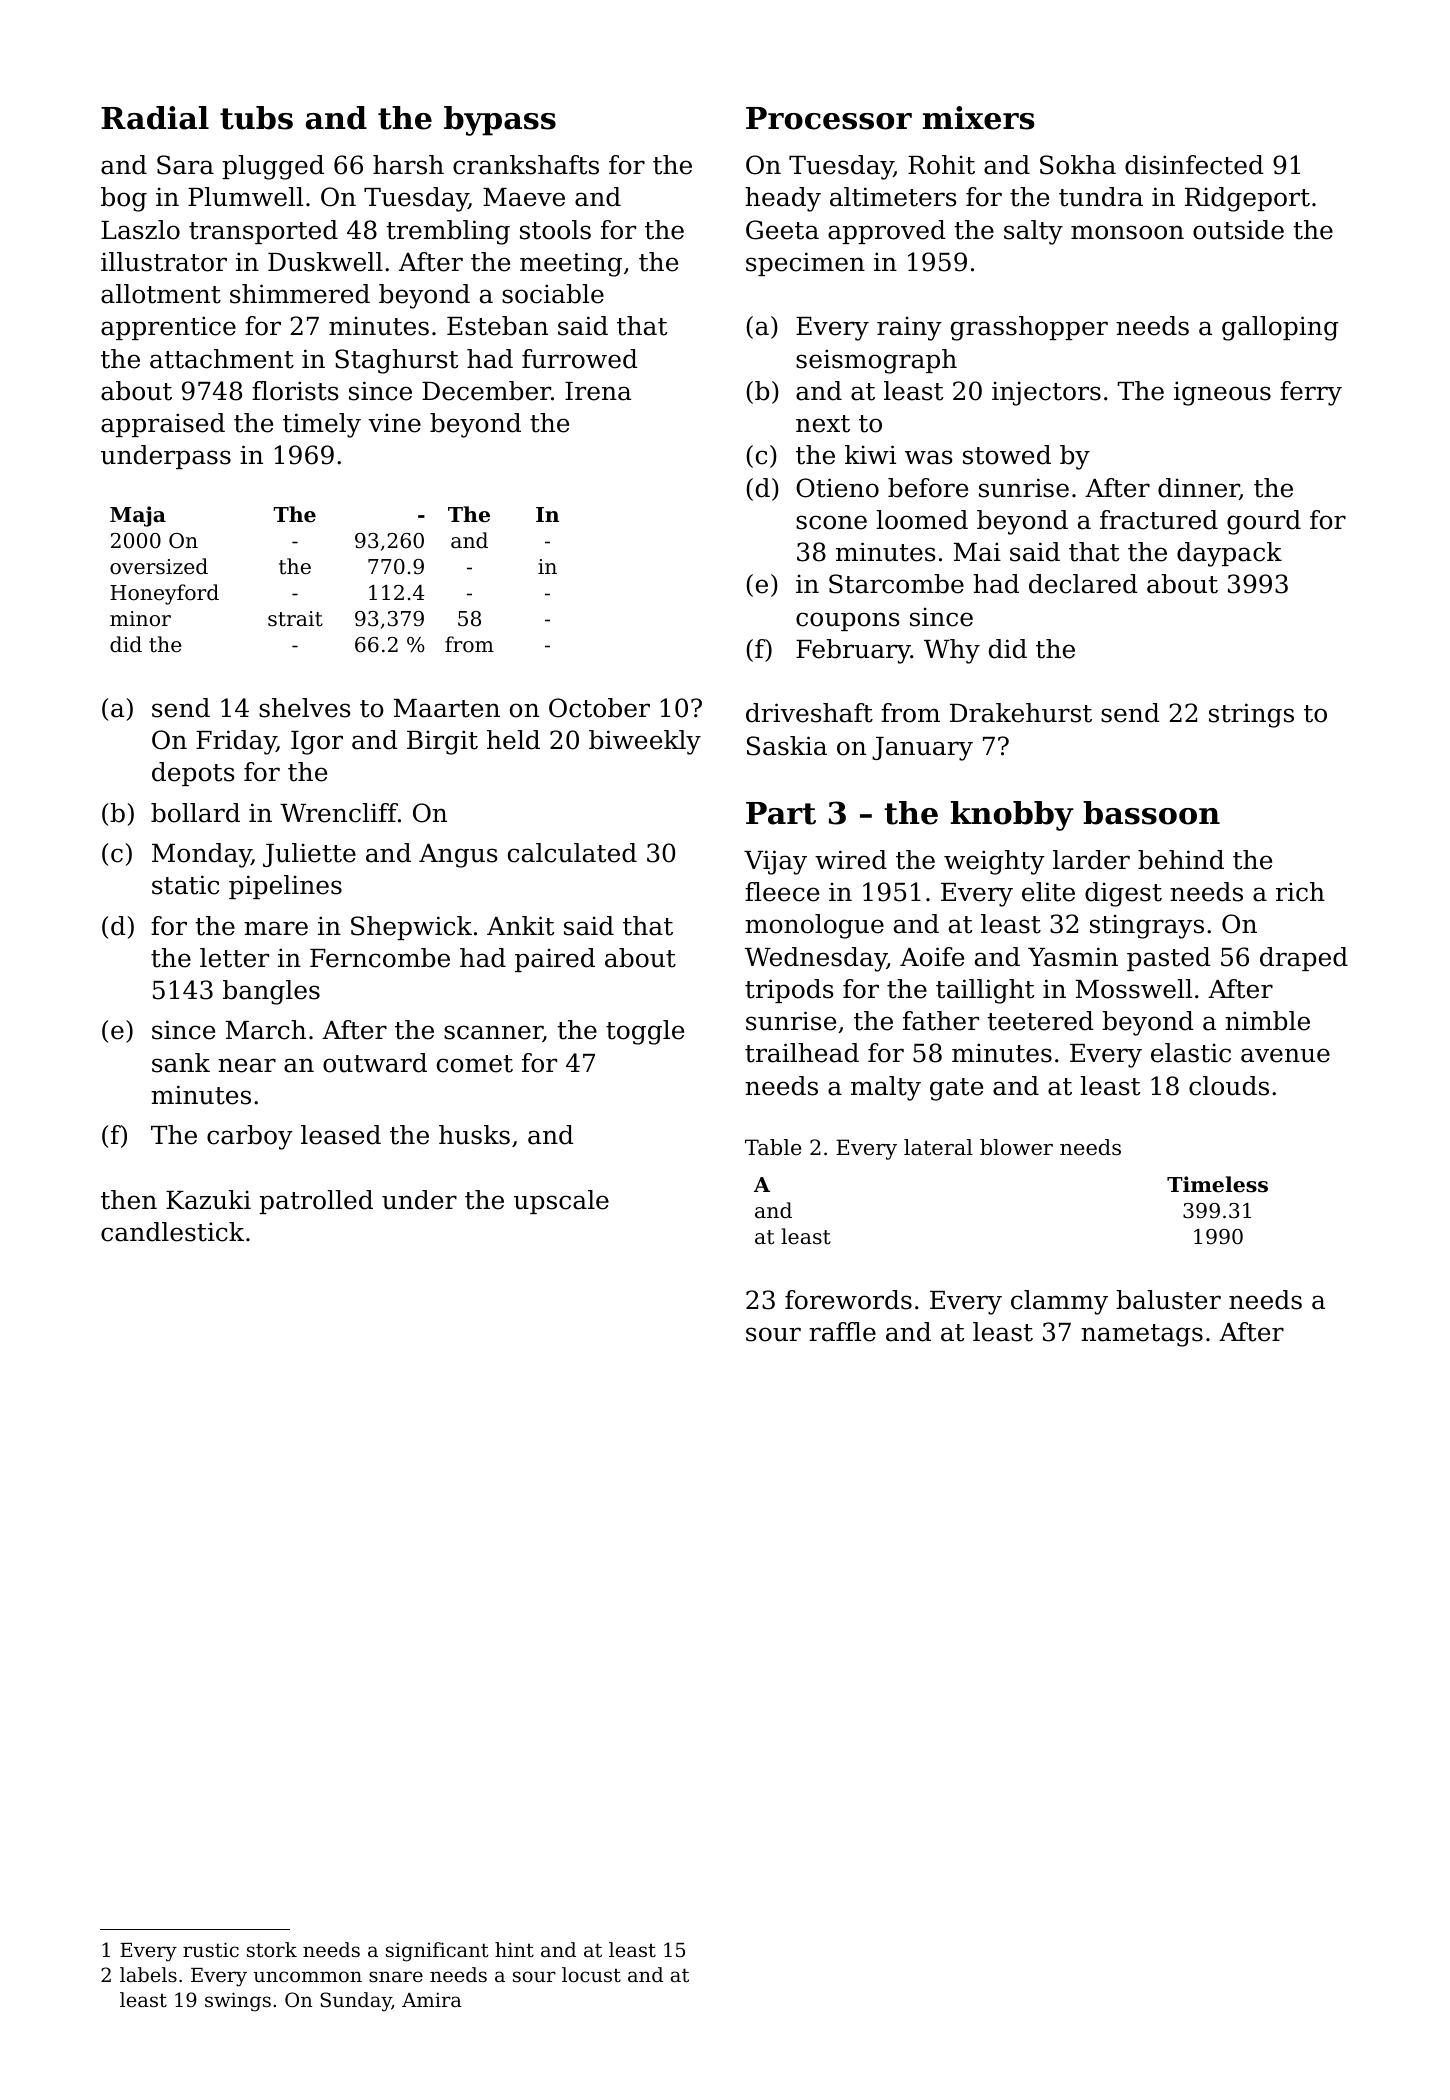 The width and height of the screenshot is (1450, 2100). Describe the element at coordinates (591, 1974) in the screenshot. I see `locust` at that location.
